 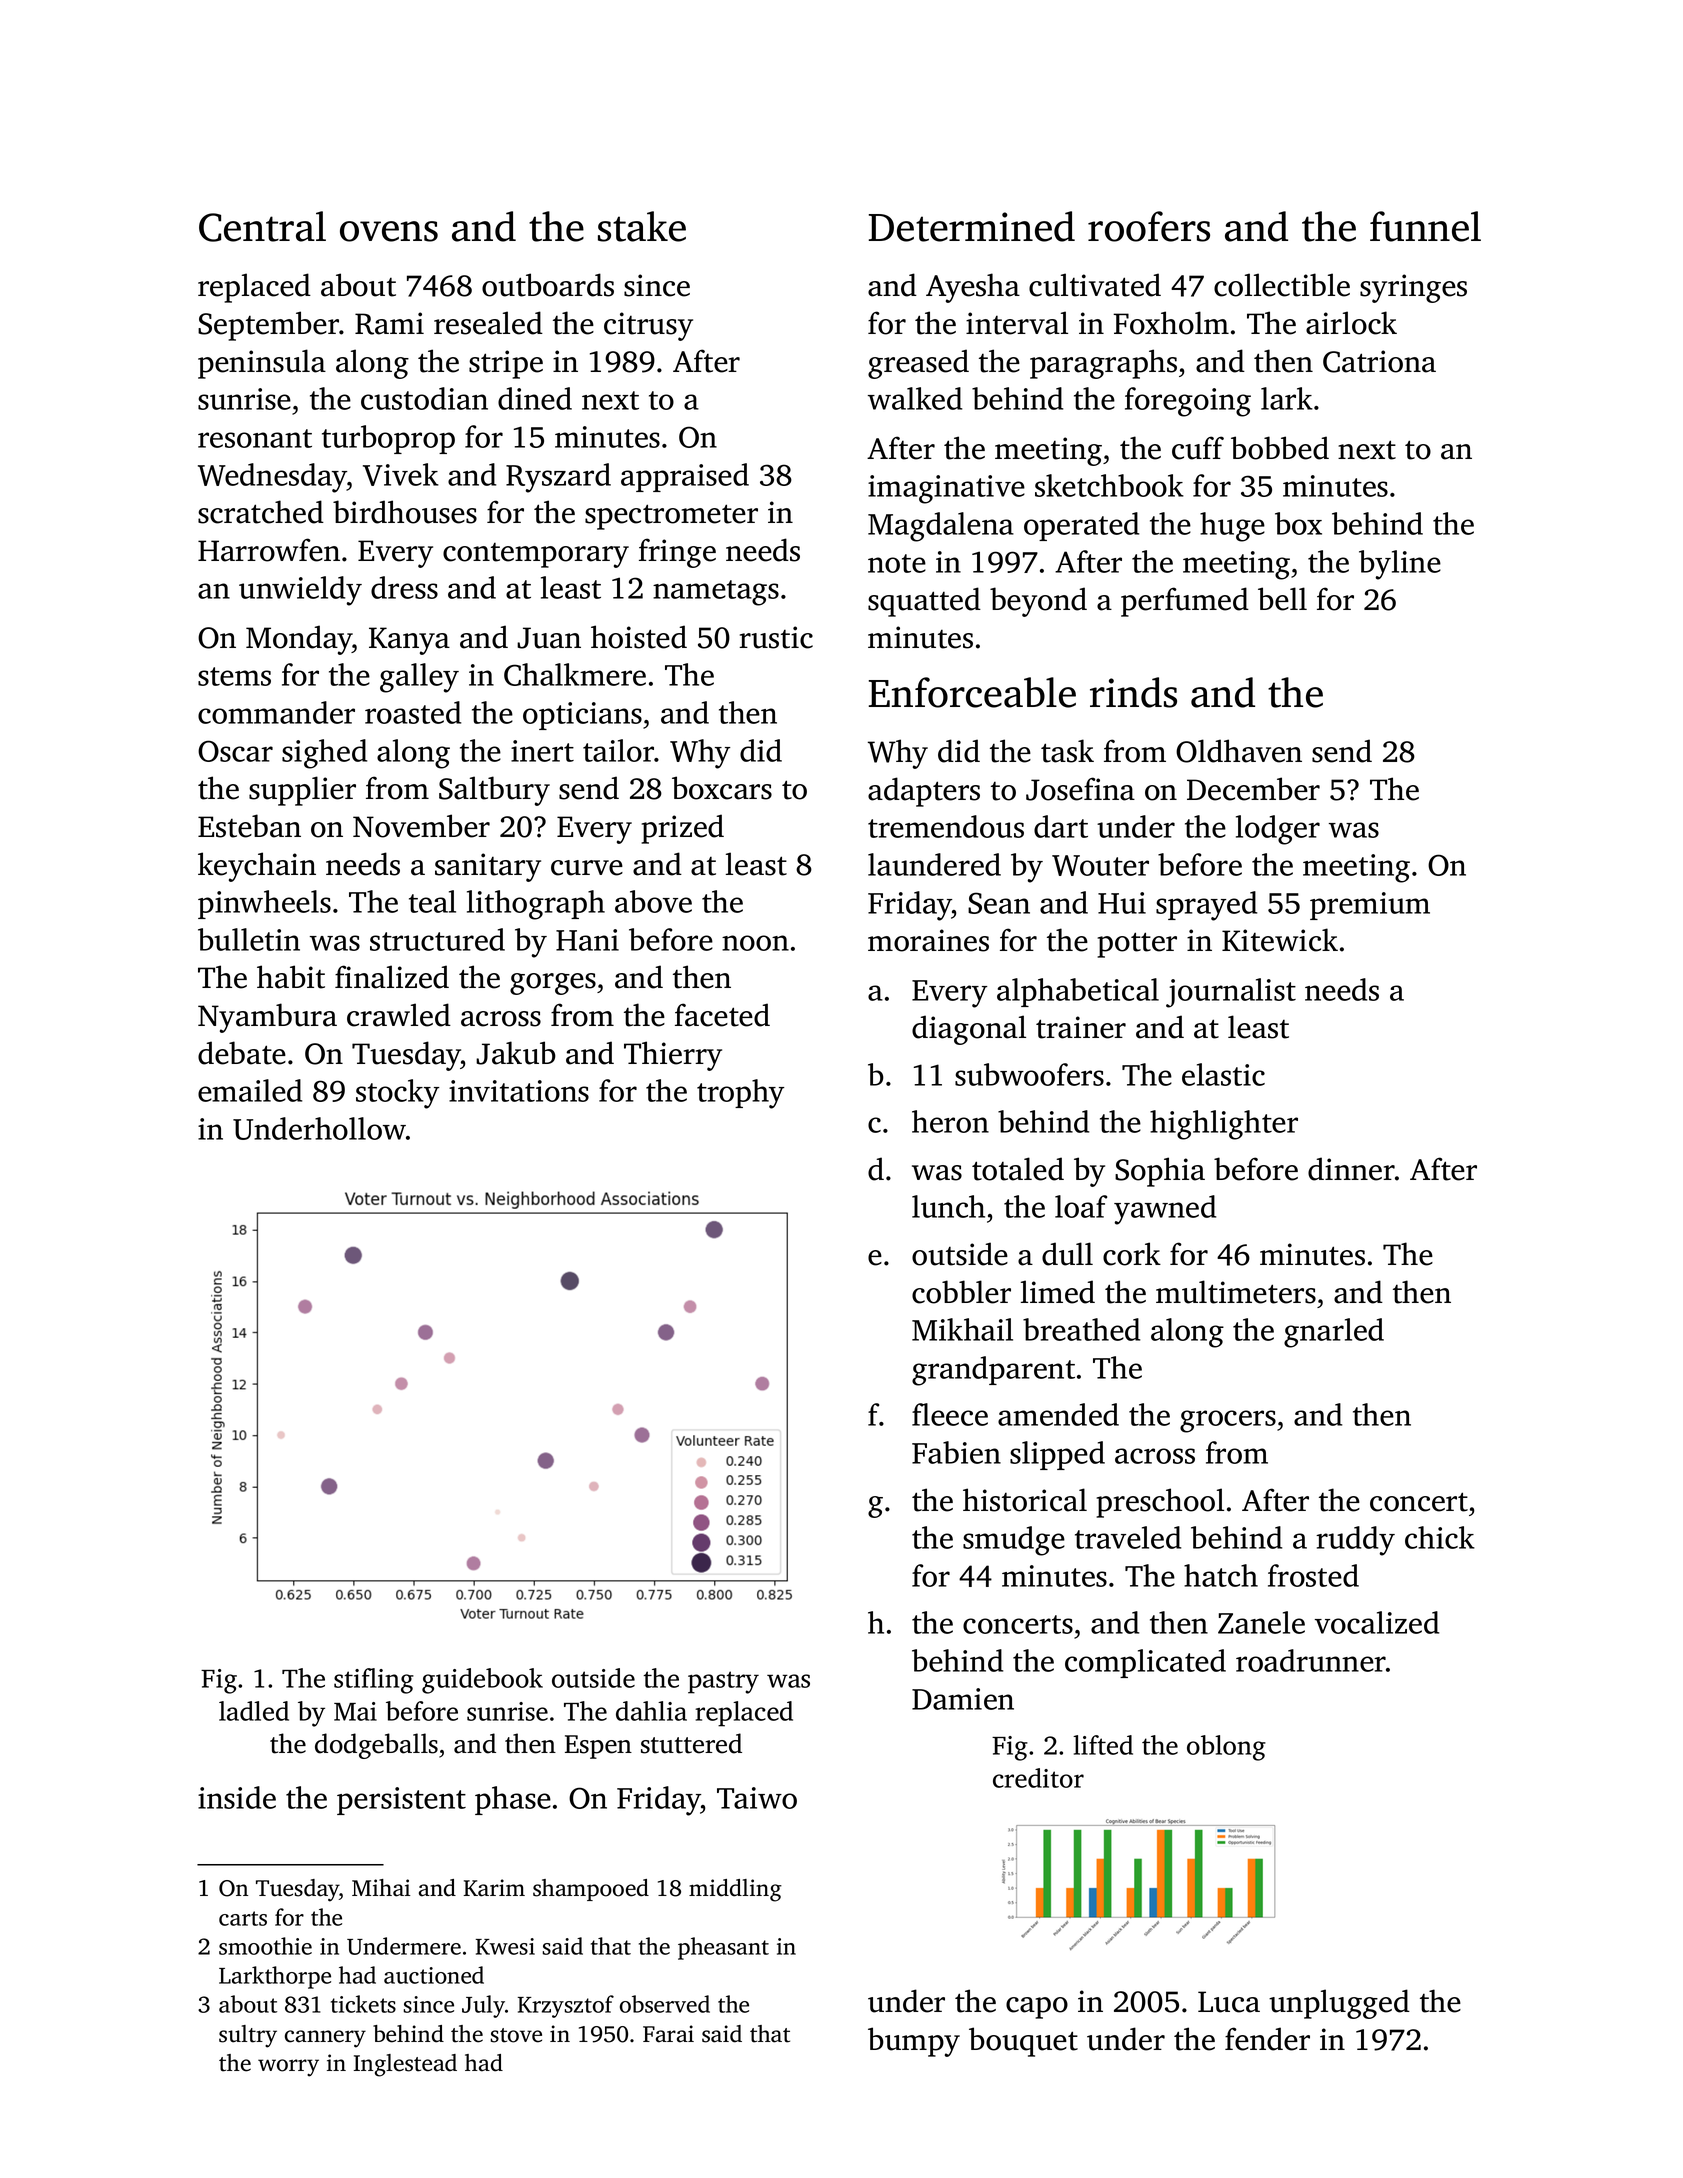 I want to click on stems, so click(x=234, y=676).
